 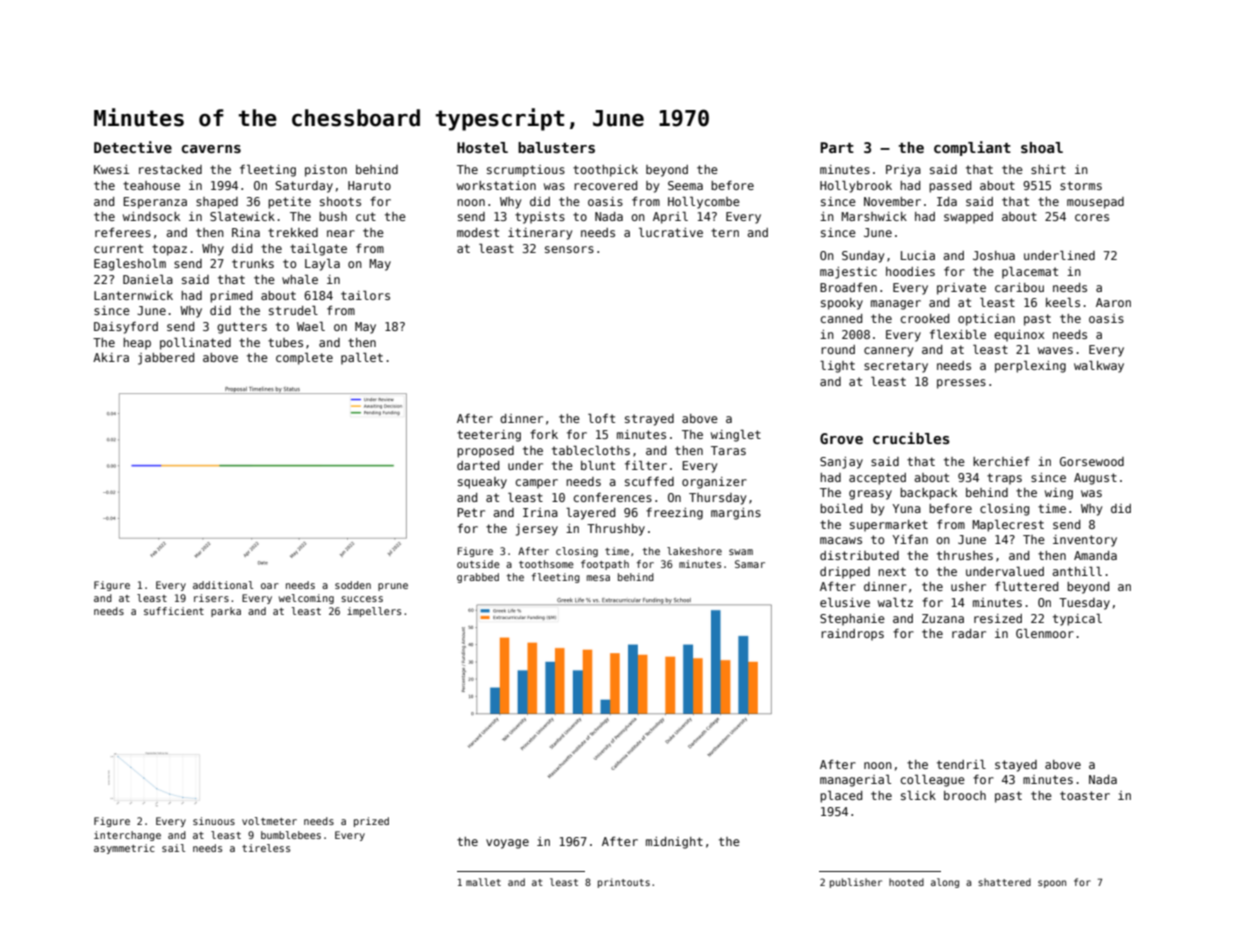 I want to click on shoal, so click(x=1042, y=147).
